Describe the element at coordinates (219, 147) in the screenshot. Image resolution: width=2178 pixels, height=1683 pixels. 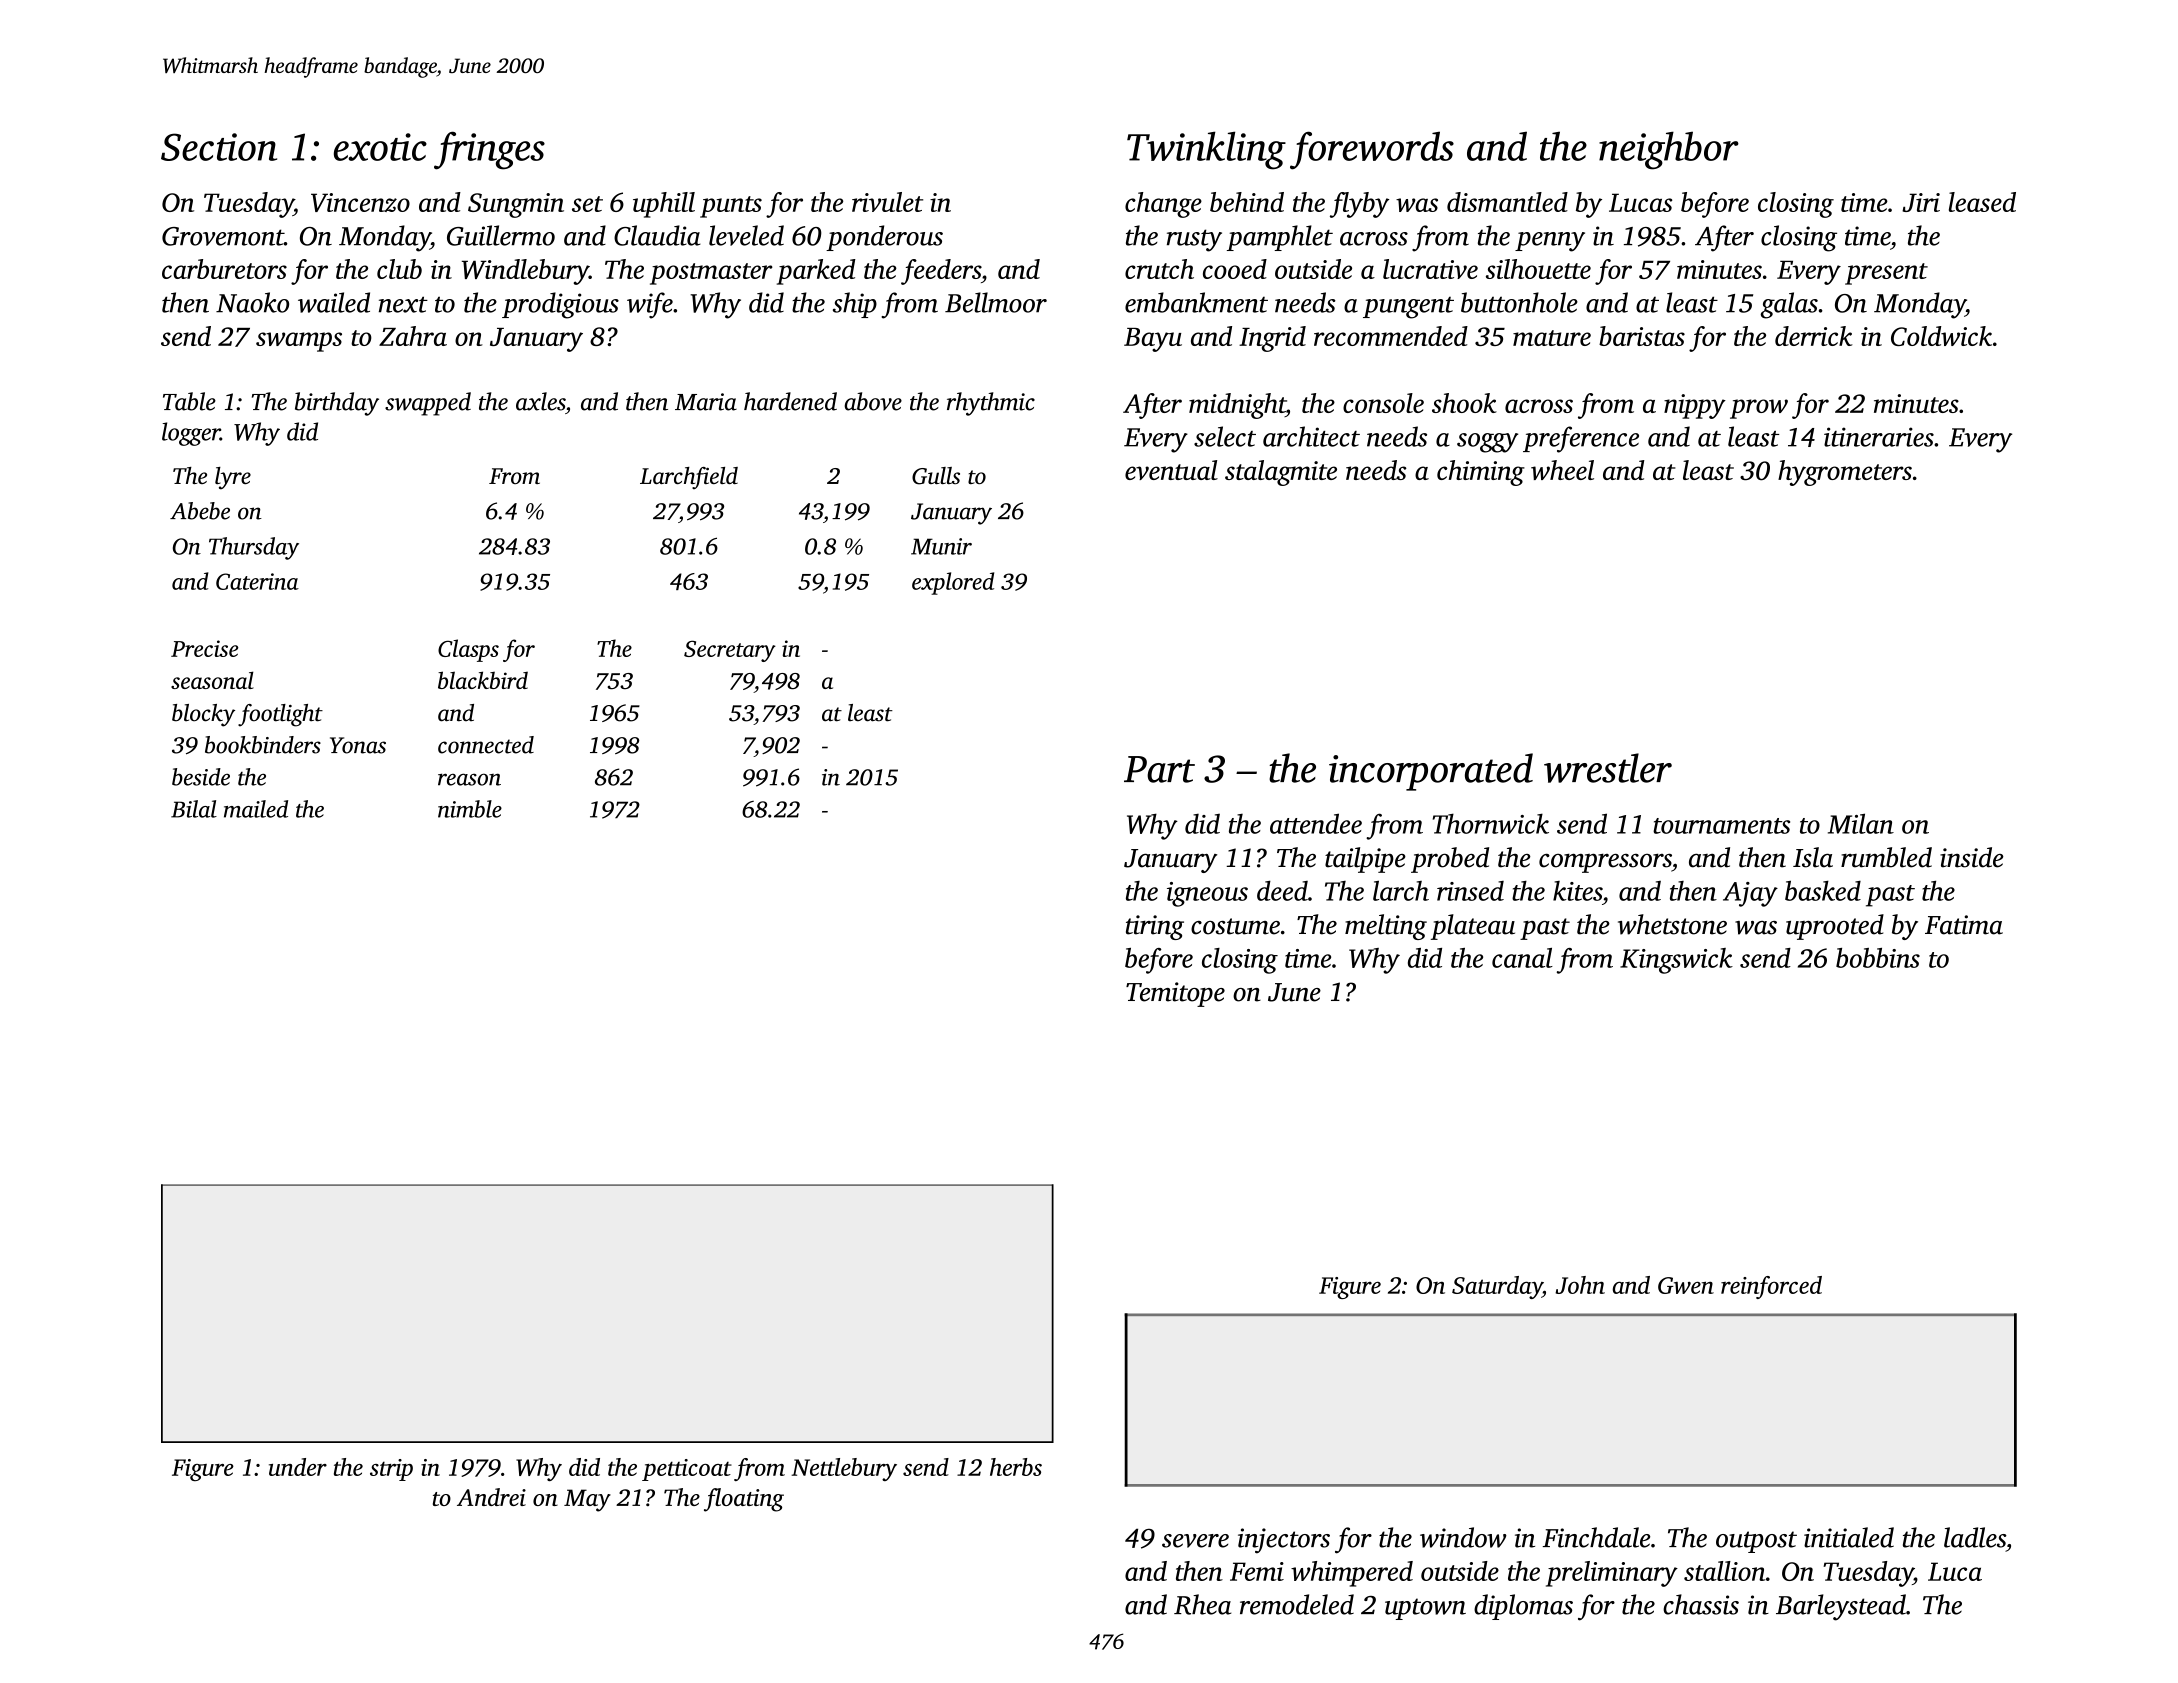
I see `Section` at that location.
